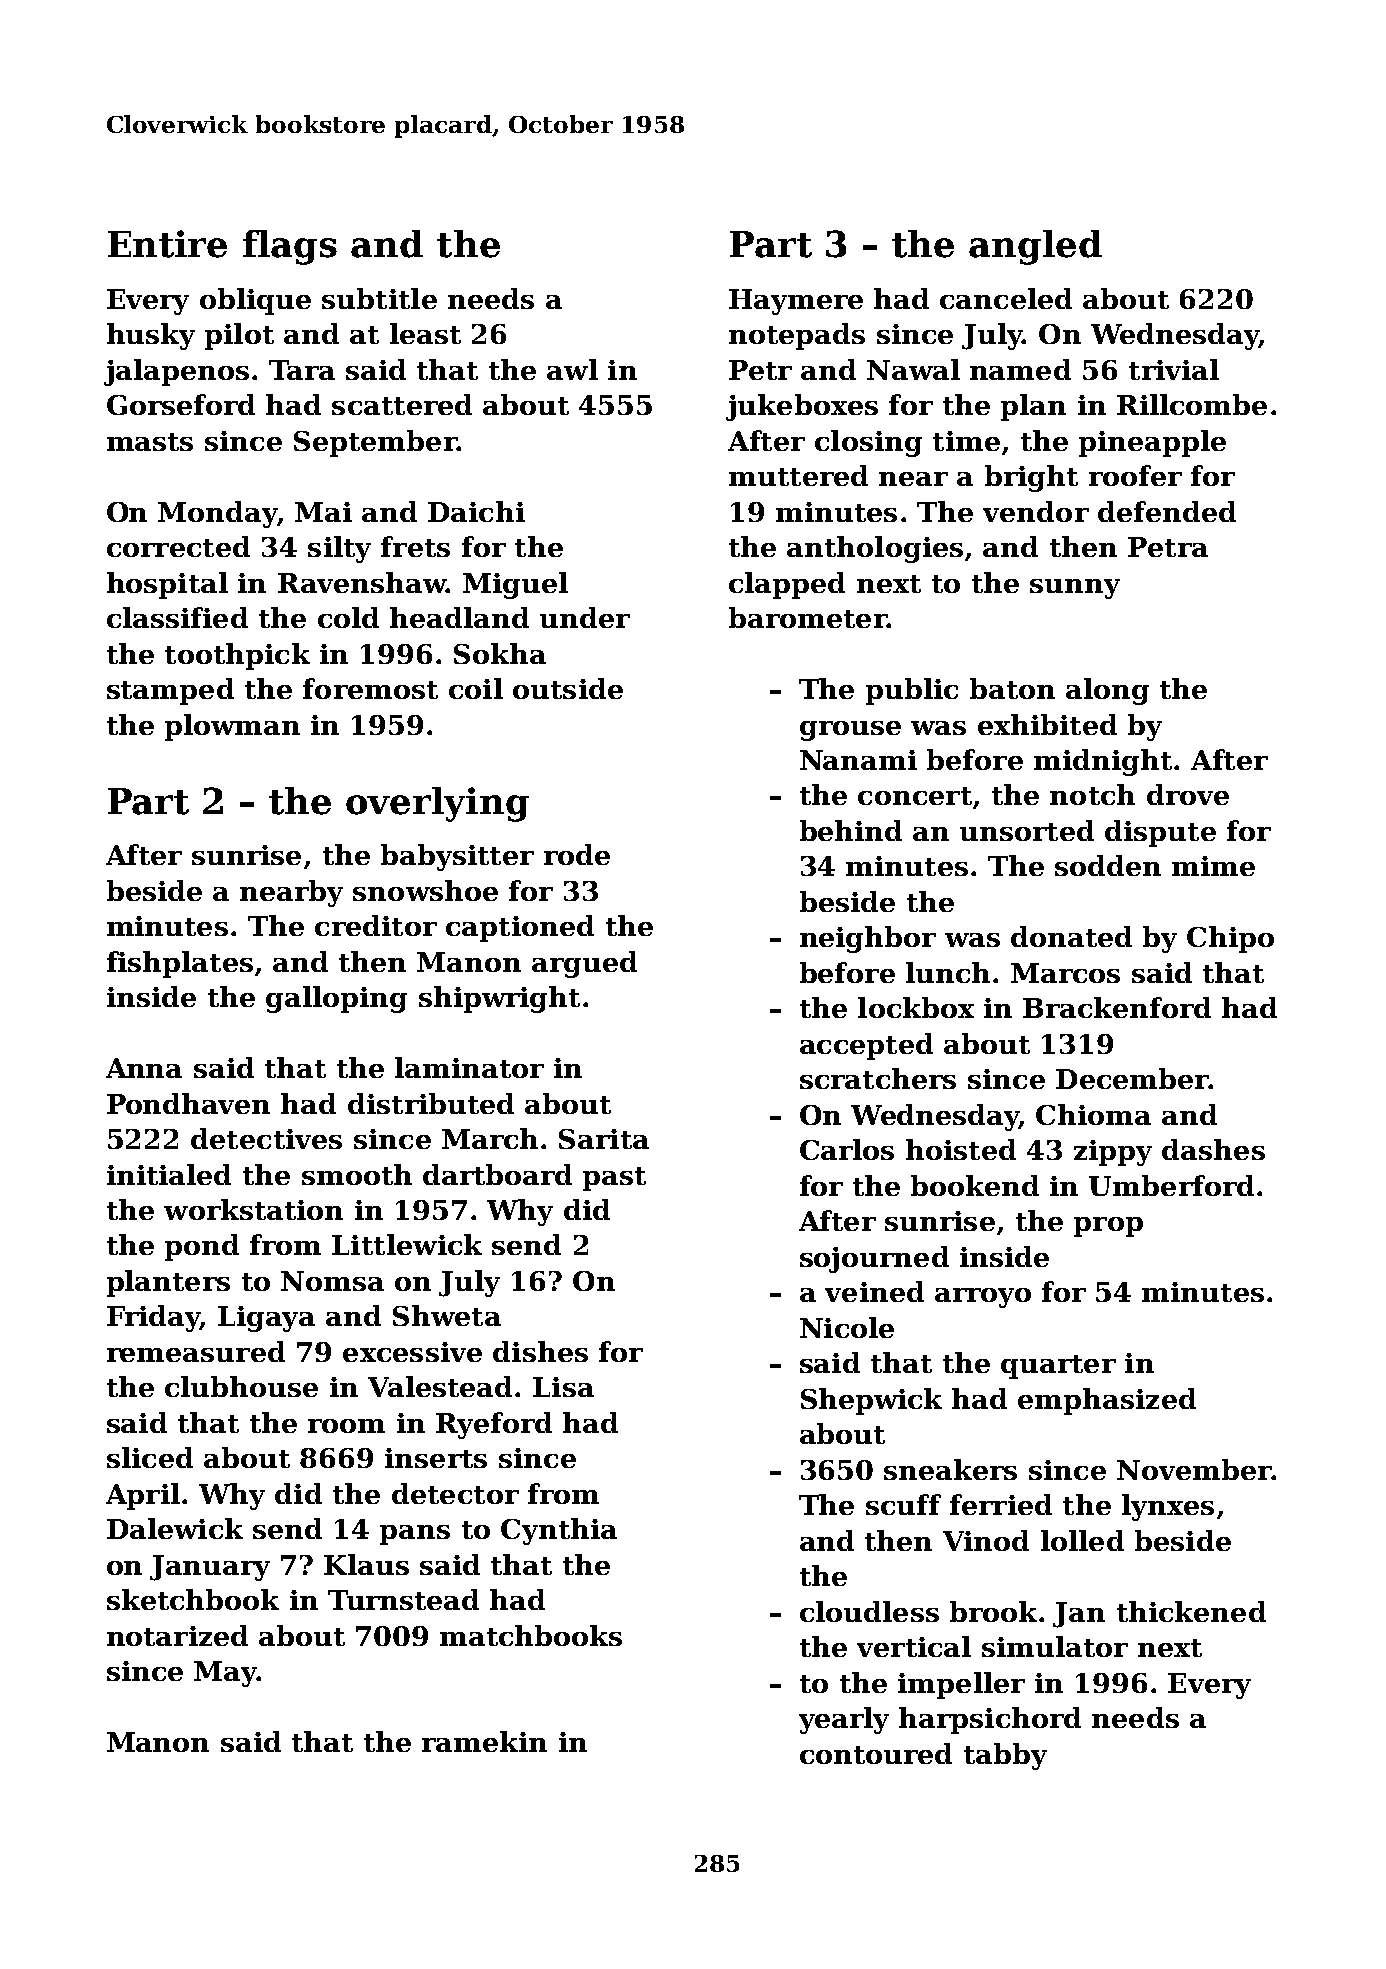  I want to click on Shepwick, so click(871, 1401).
